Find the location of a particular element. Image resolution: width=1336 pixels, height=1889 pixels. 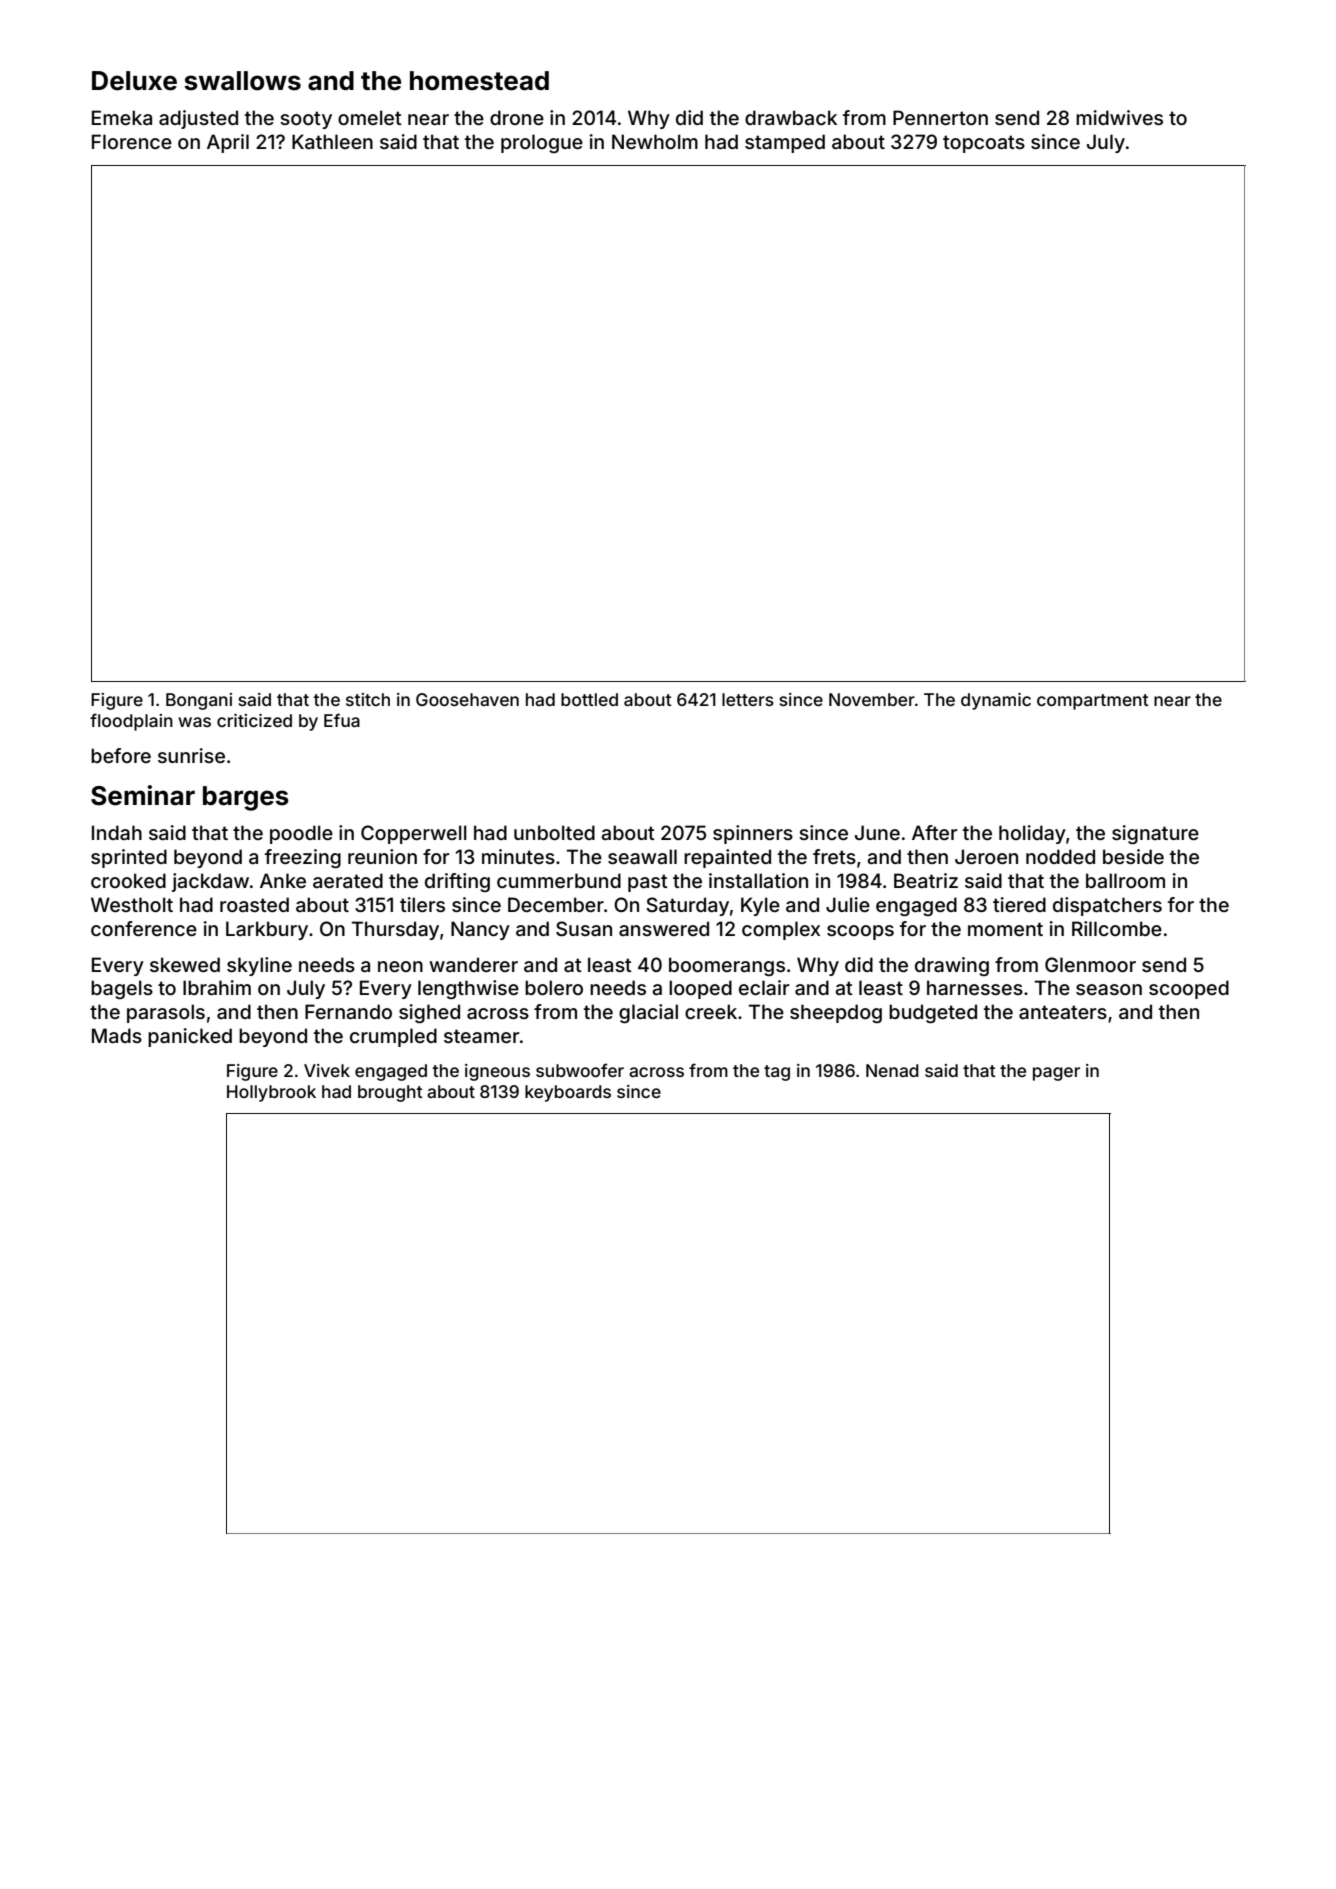

November is located at coordinates (872, 699).
